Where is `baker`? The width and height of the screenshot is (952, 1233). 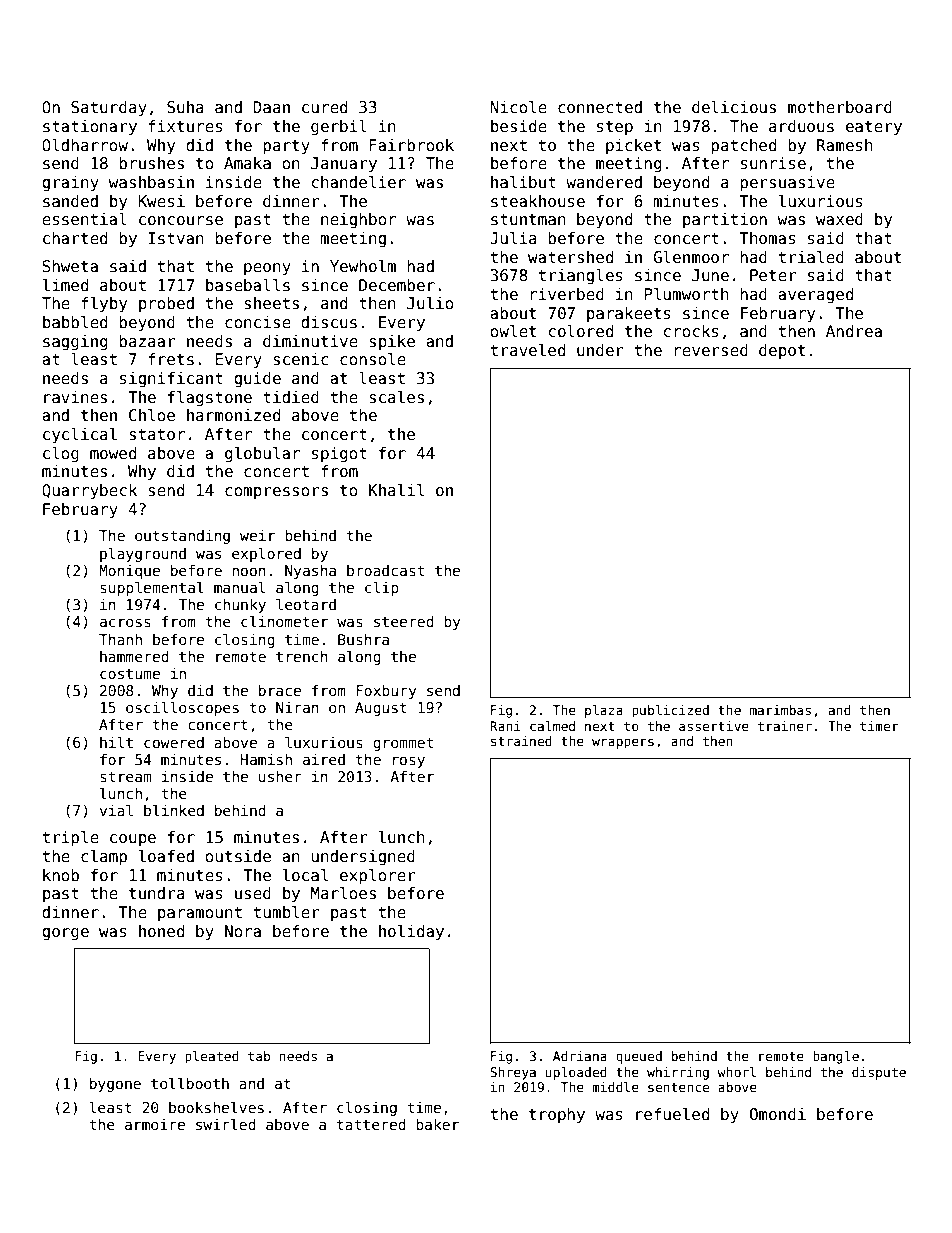
baker is located at coordinates (437, 1124).
